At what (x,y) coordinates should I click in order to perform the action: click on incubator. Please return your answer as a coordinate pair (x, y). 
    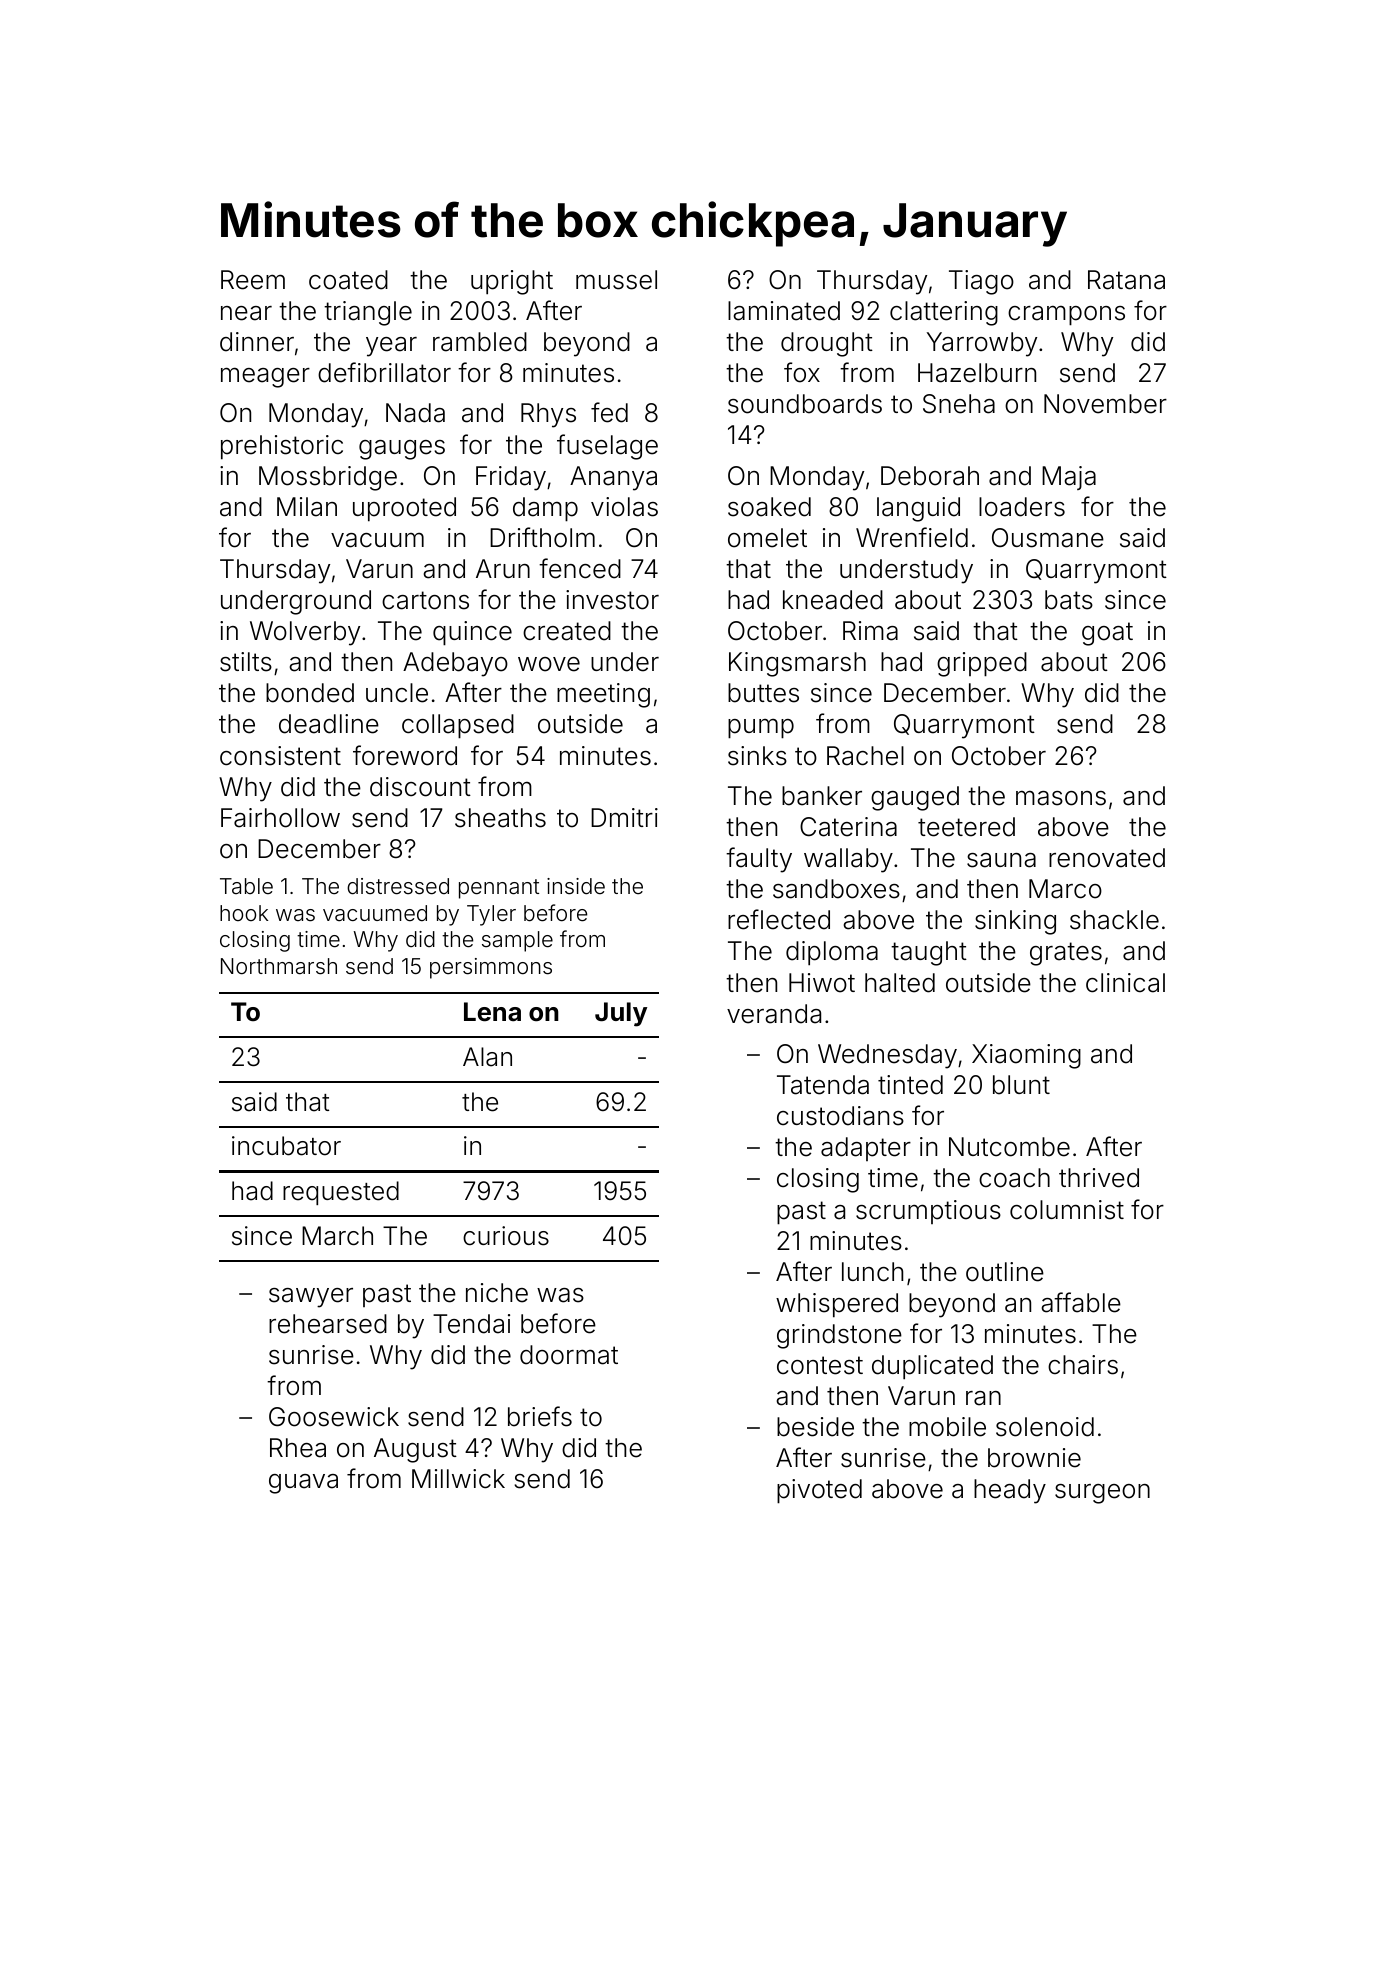
    Looking at the image, I should click on (286, 1146).
